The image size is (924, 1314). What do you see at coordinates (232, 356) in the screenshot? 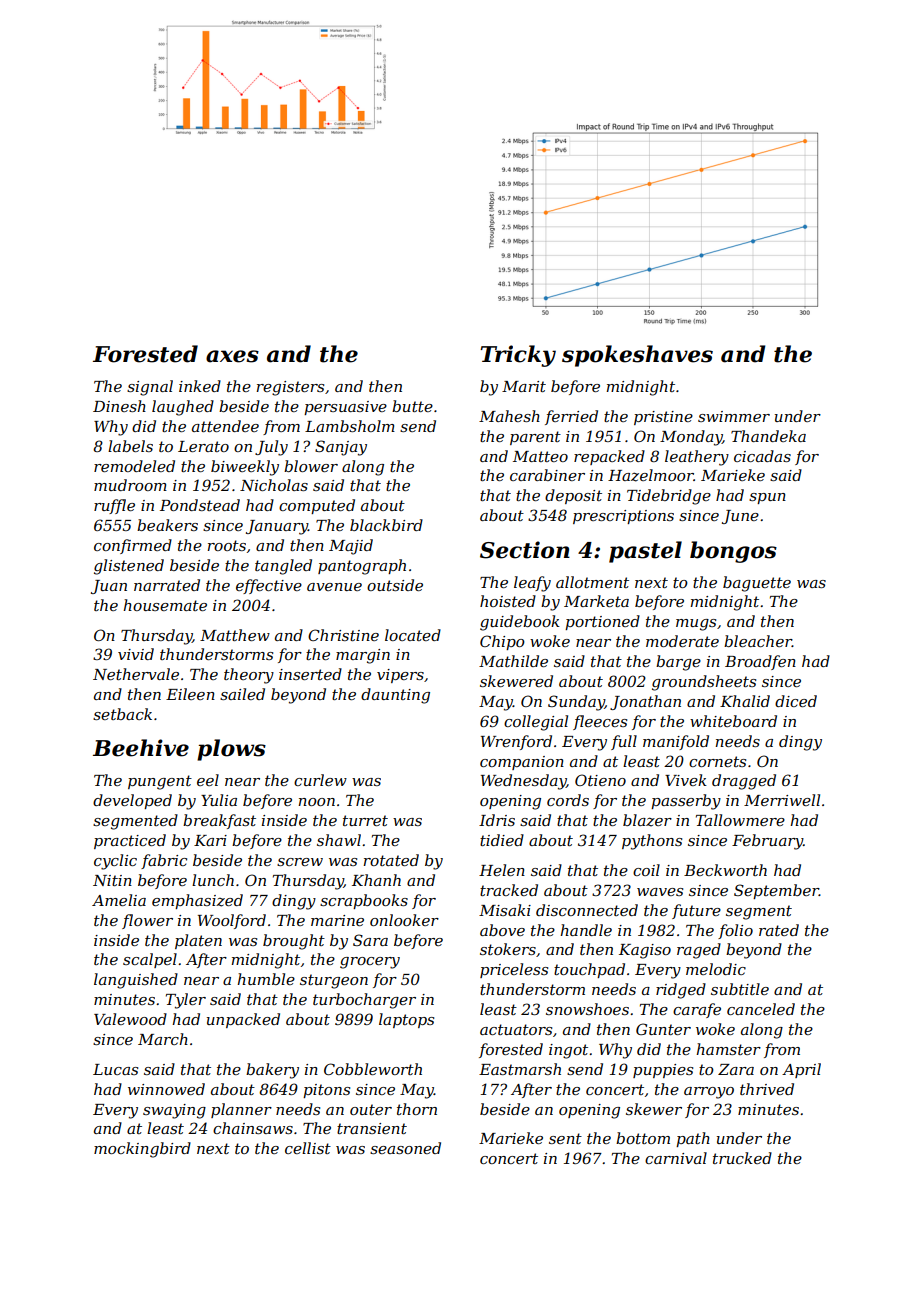
I see `axes` at bounding box center [232, 356].
